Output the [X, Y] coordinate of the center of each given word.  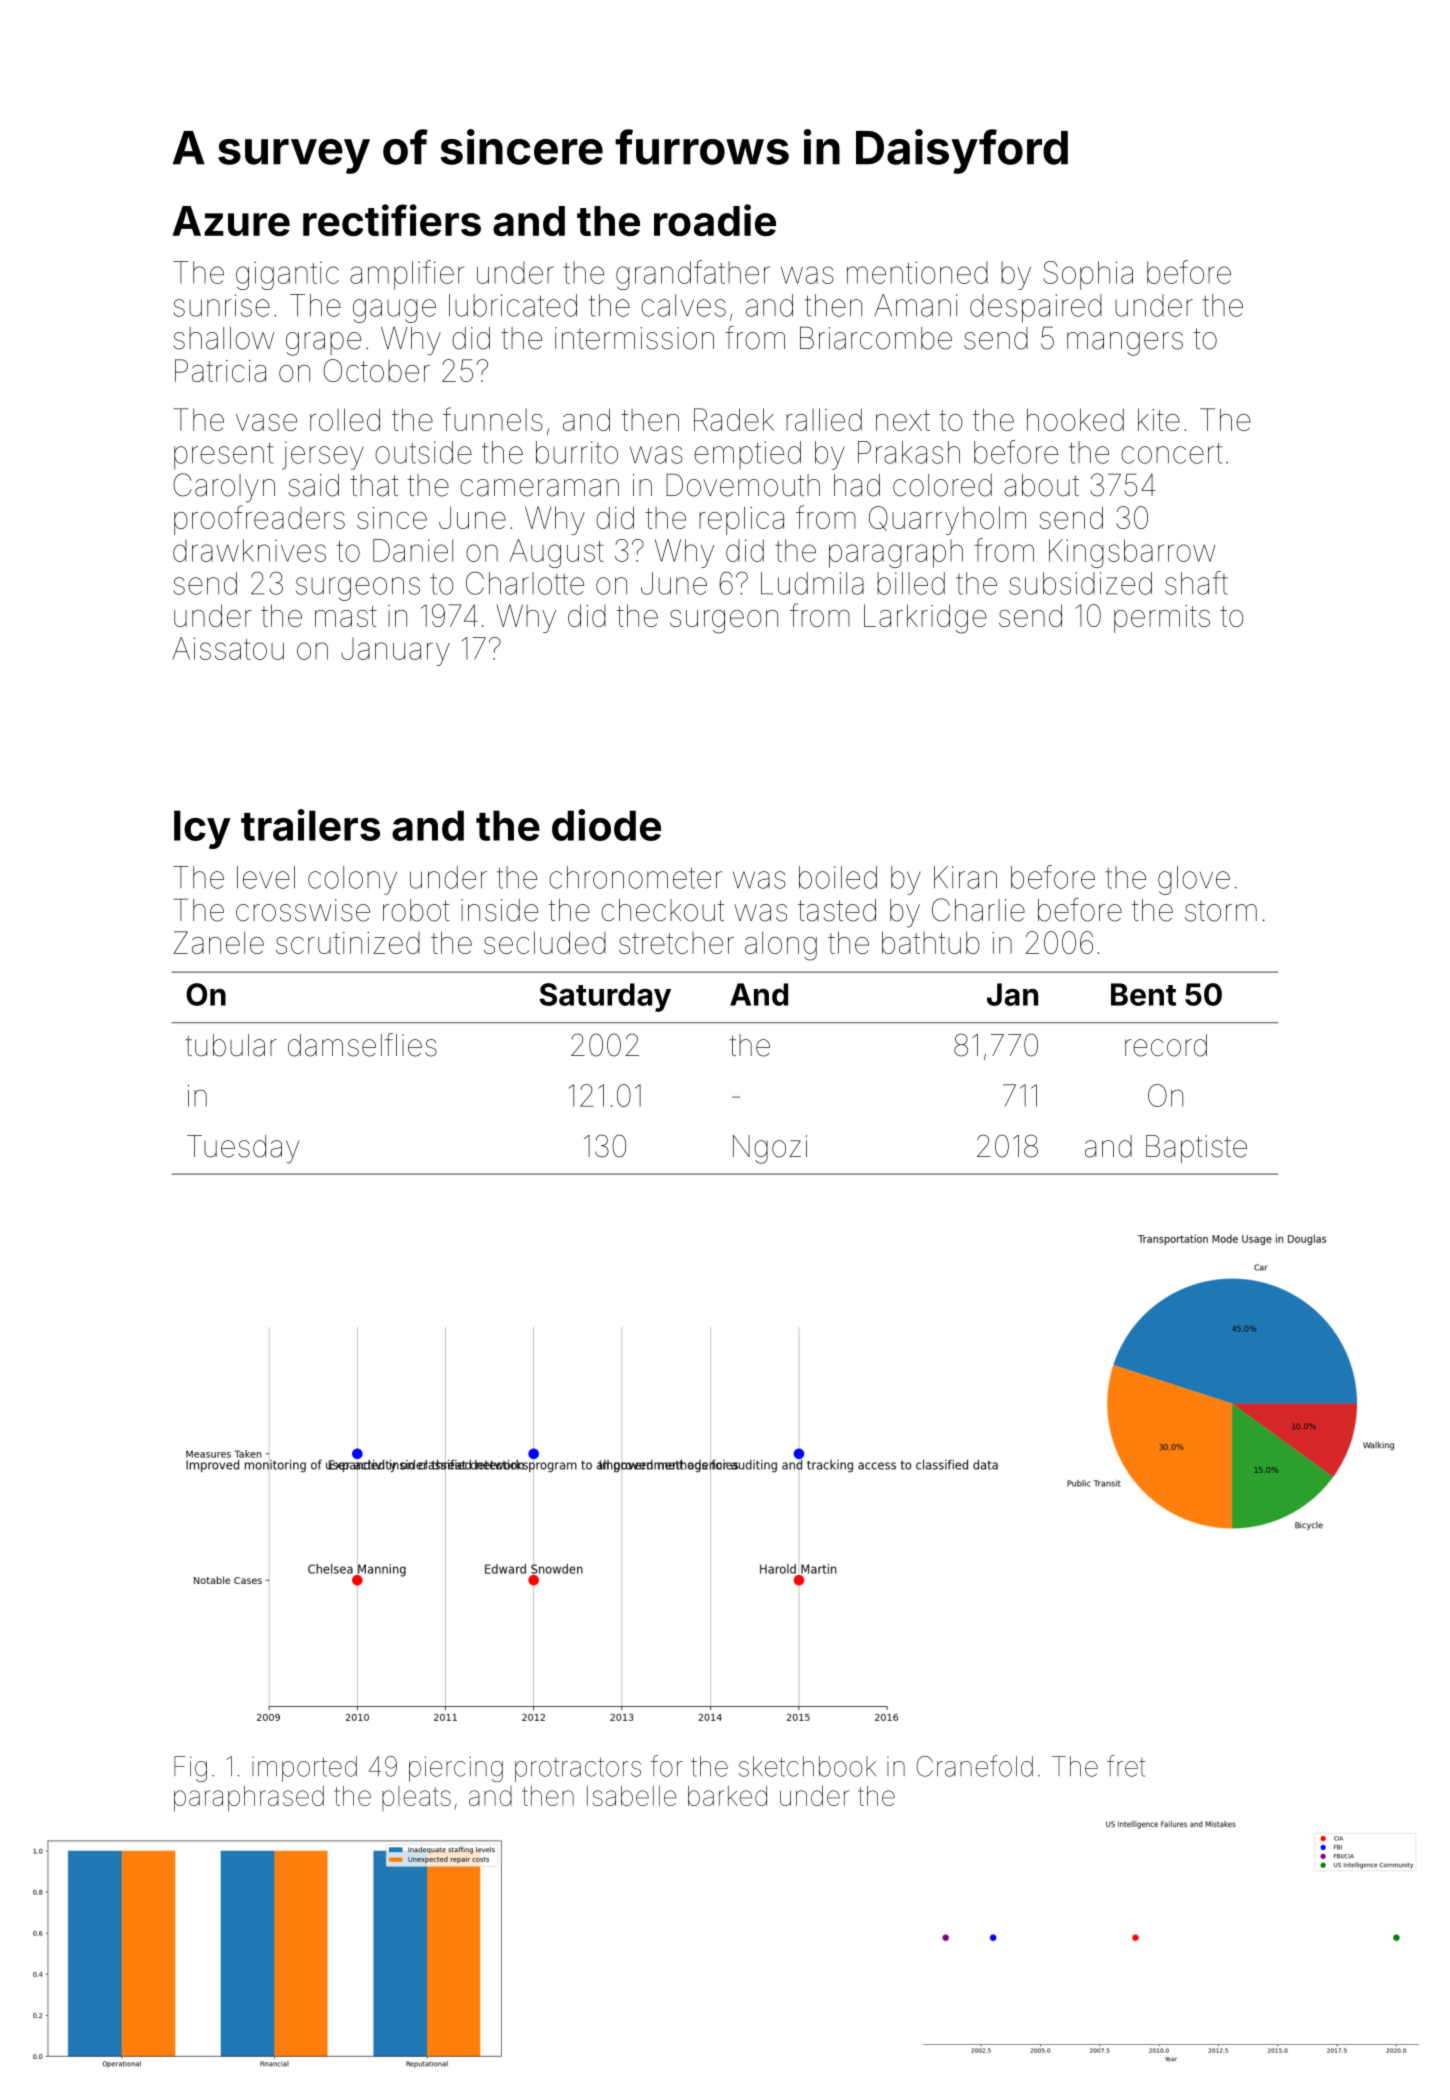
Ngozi [770, 1149]
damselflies [362, 1045]
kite [1159, 419]
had [857, 485]
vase [266, 422]
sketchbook [807, 1766]
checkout [662, 910]
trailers [310, 825]
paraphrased [249, 1798]
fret [1126, 1766]
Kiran [965, 877]
